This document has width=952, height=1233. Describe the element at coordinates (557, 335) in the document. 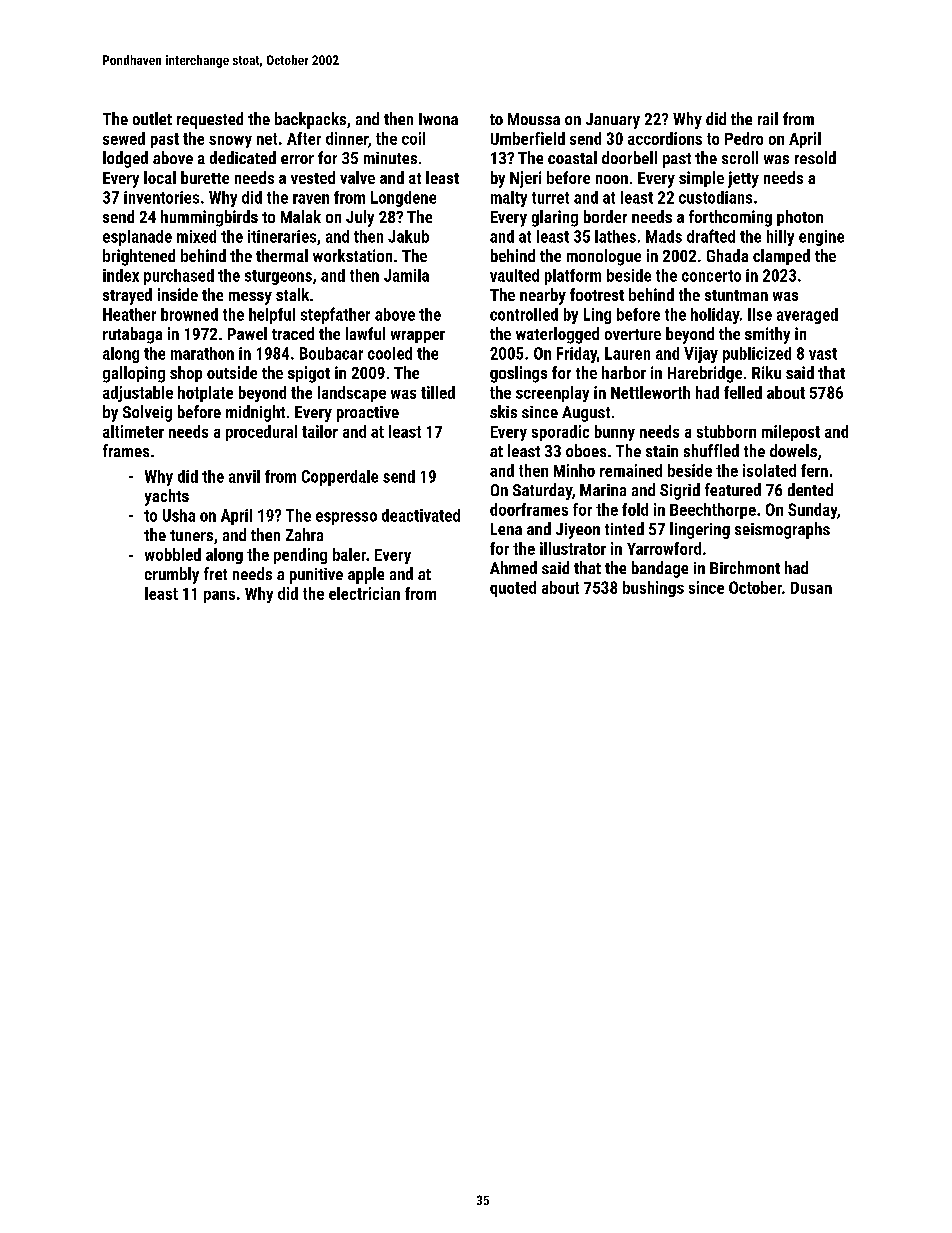

I see `waterlogged` at that location.
